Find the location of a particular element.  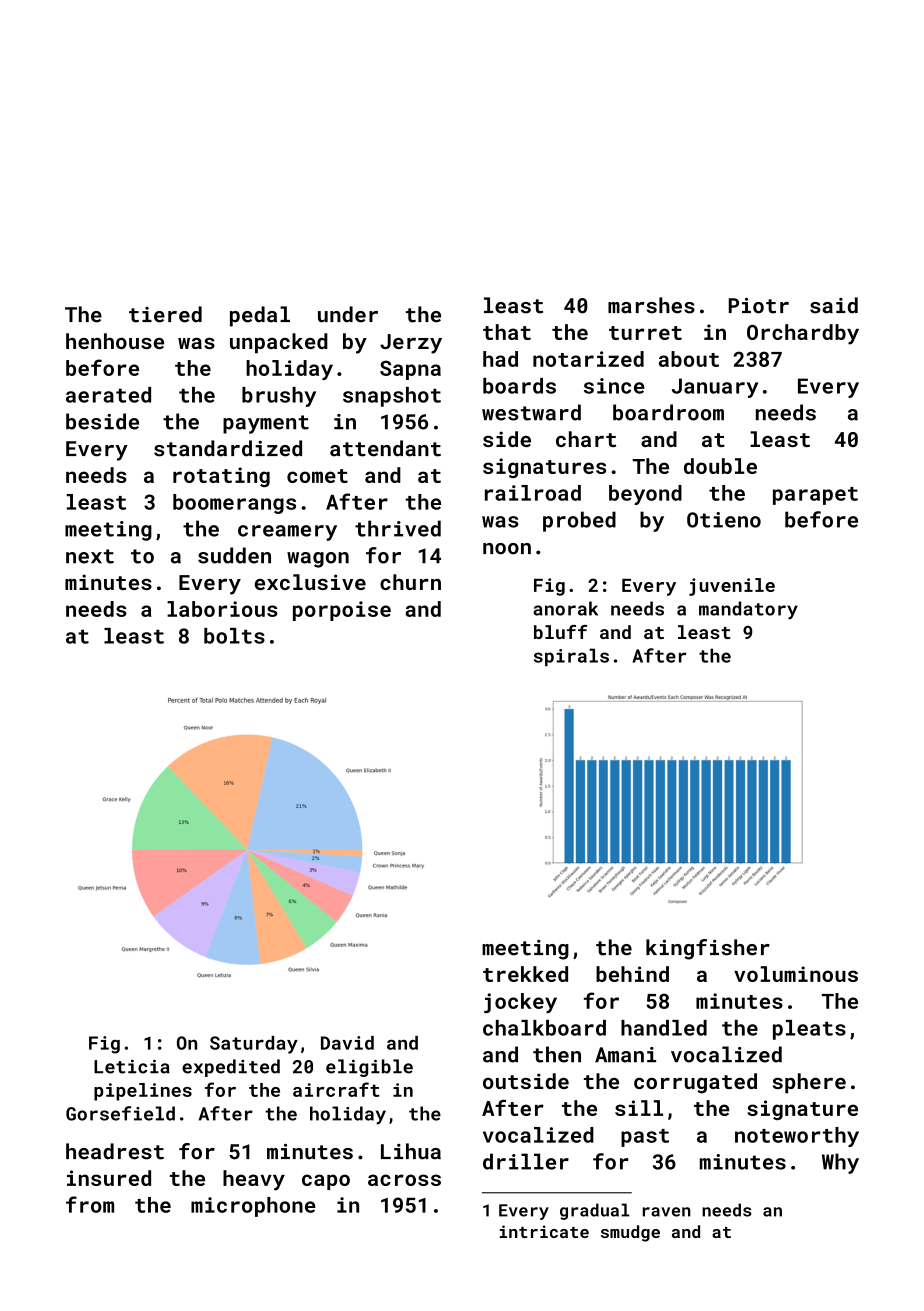

said is located at coordinates (834, 305).
